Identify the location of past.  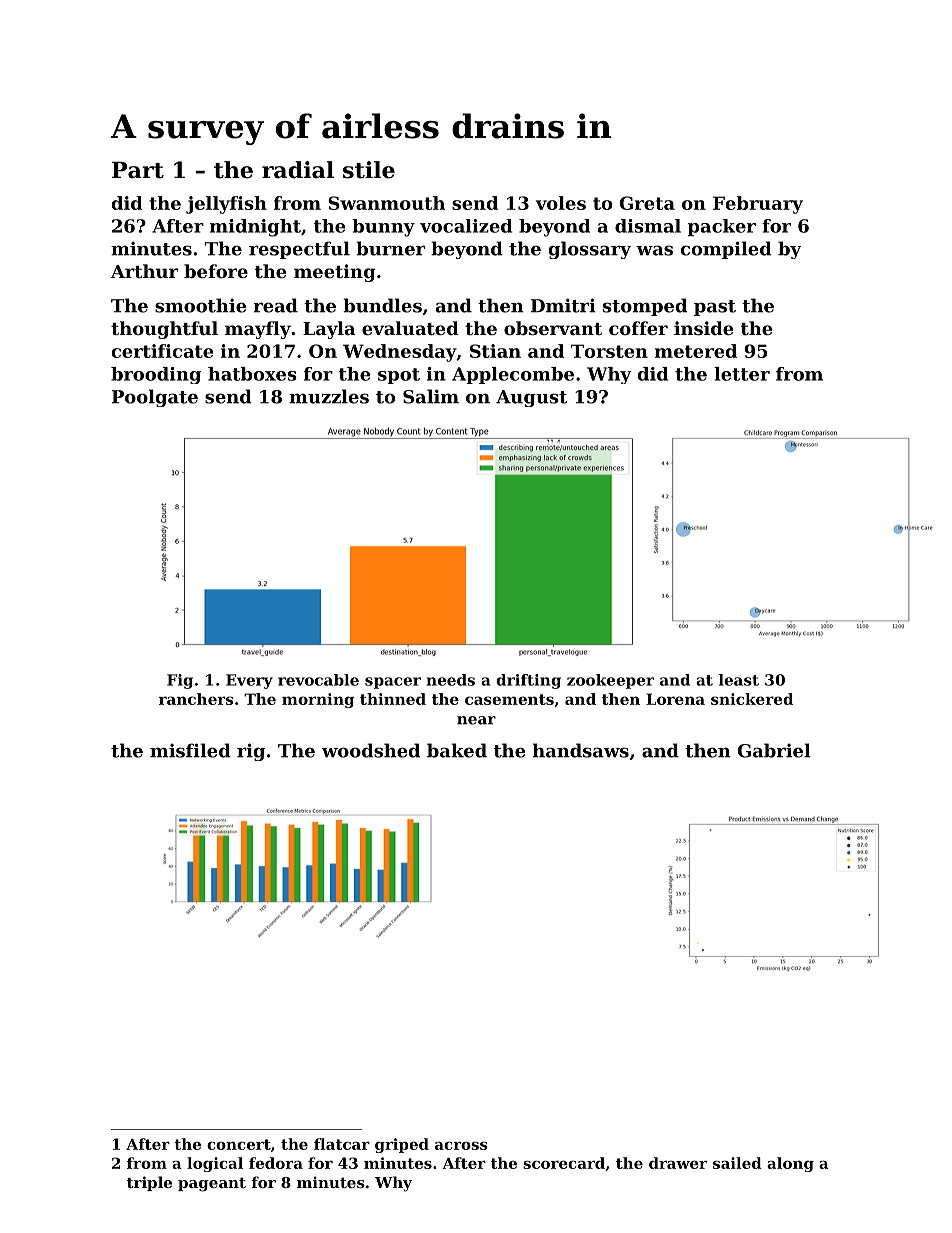
(715, 308).
